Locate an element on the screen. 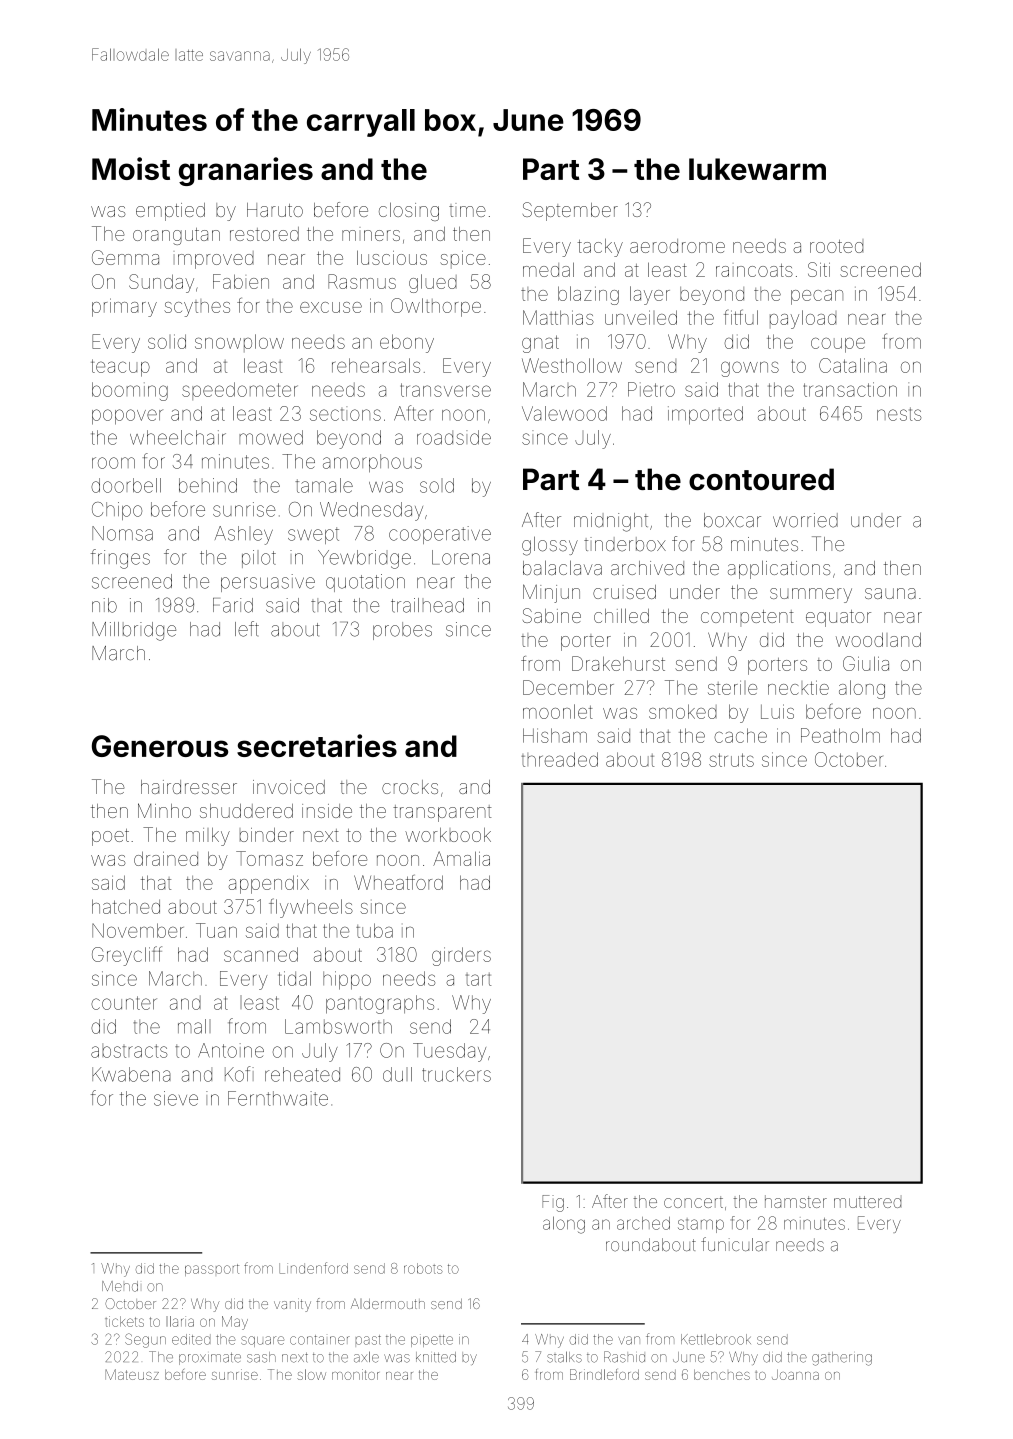 The image size is (1013, 1439). probes is located at coordinates (402, 631).
